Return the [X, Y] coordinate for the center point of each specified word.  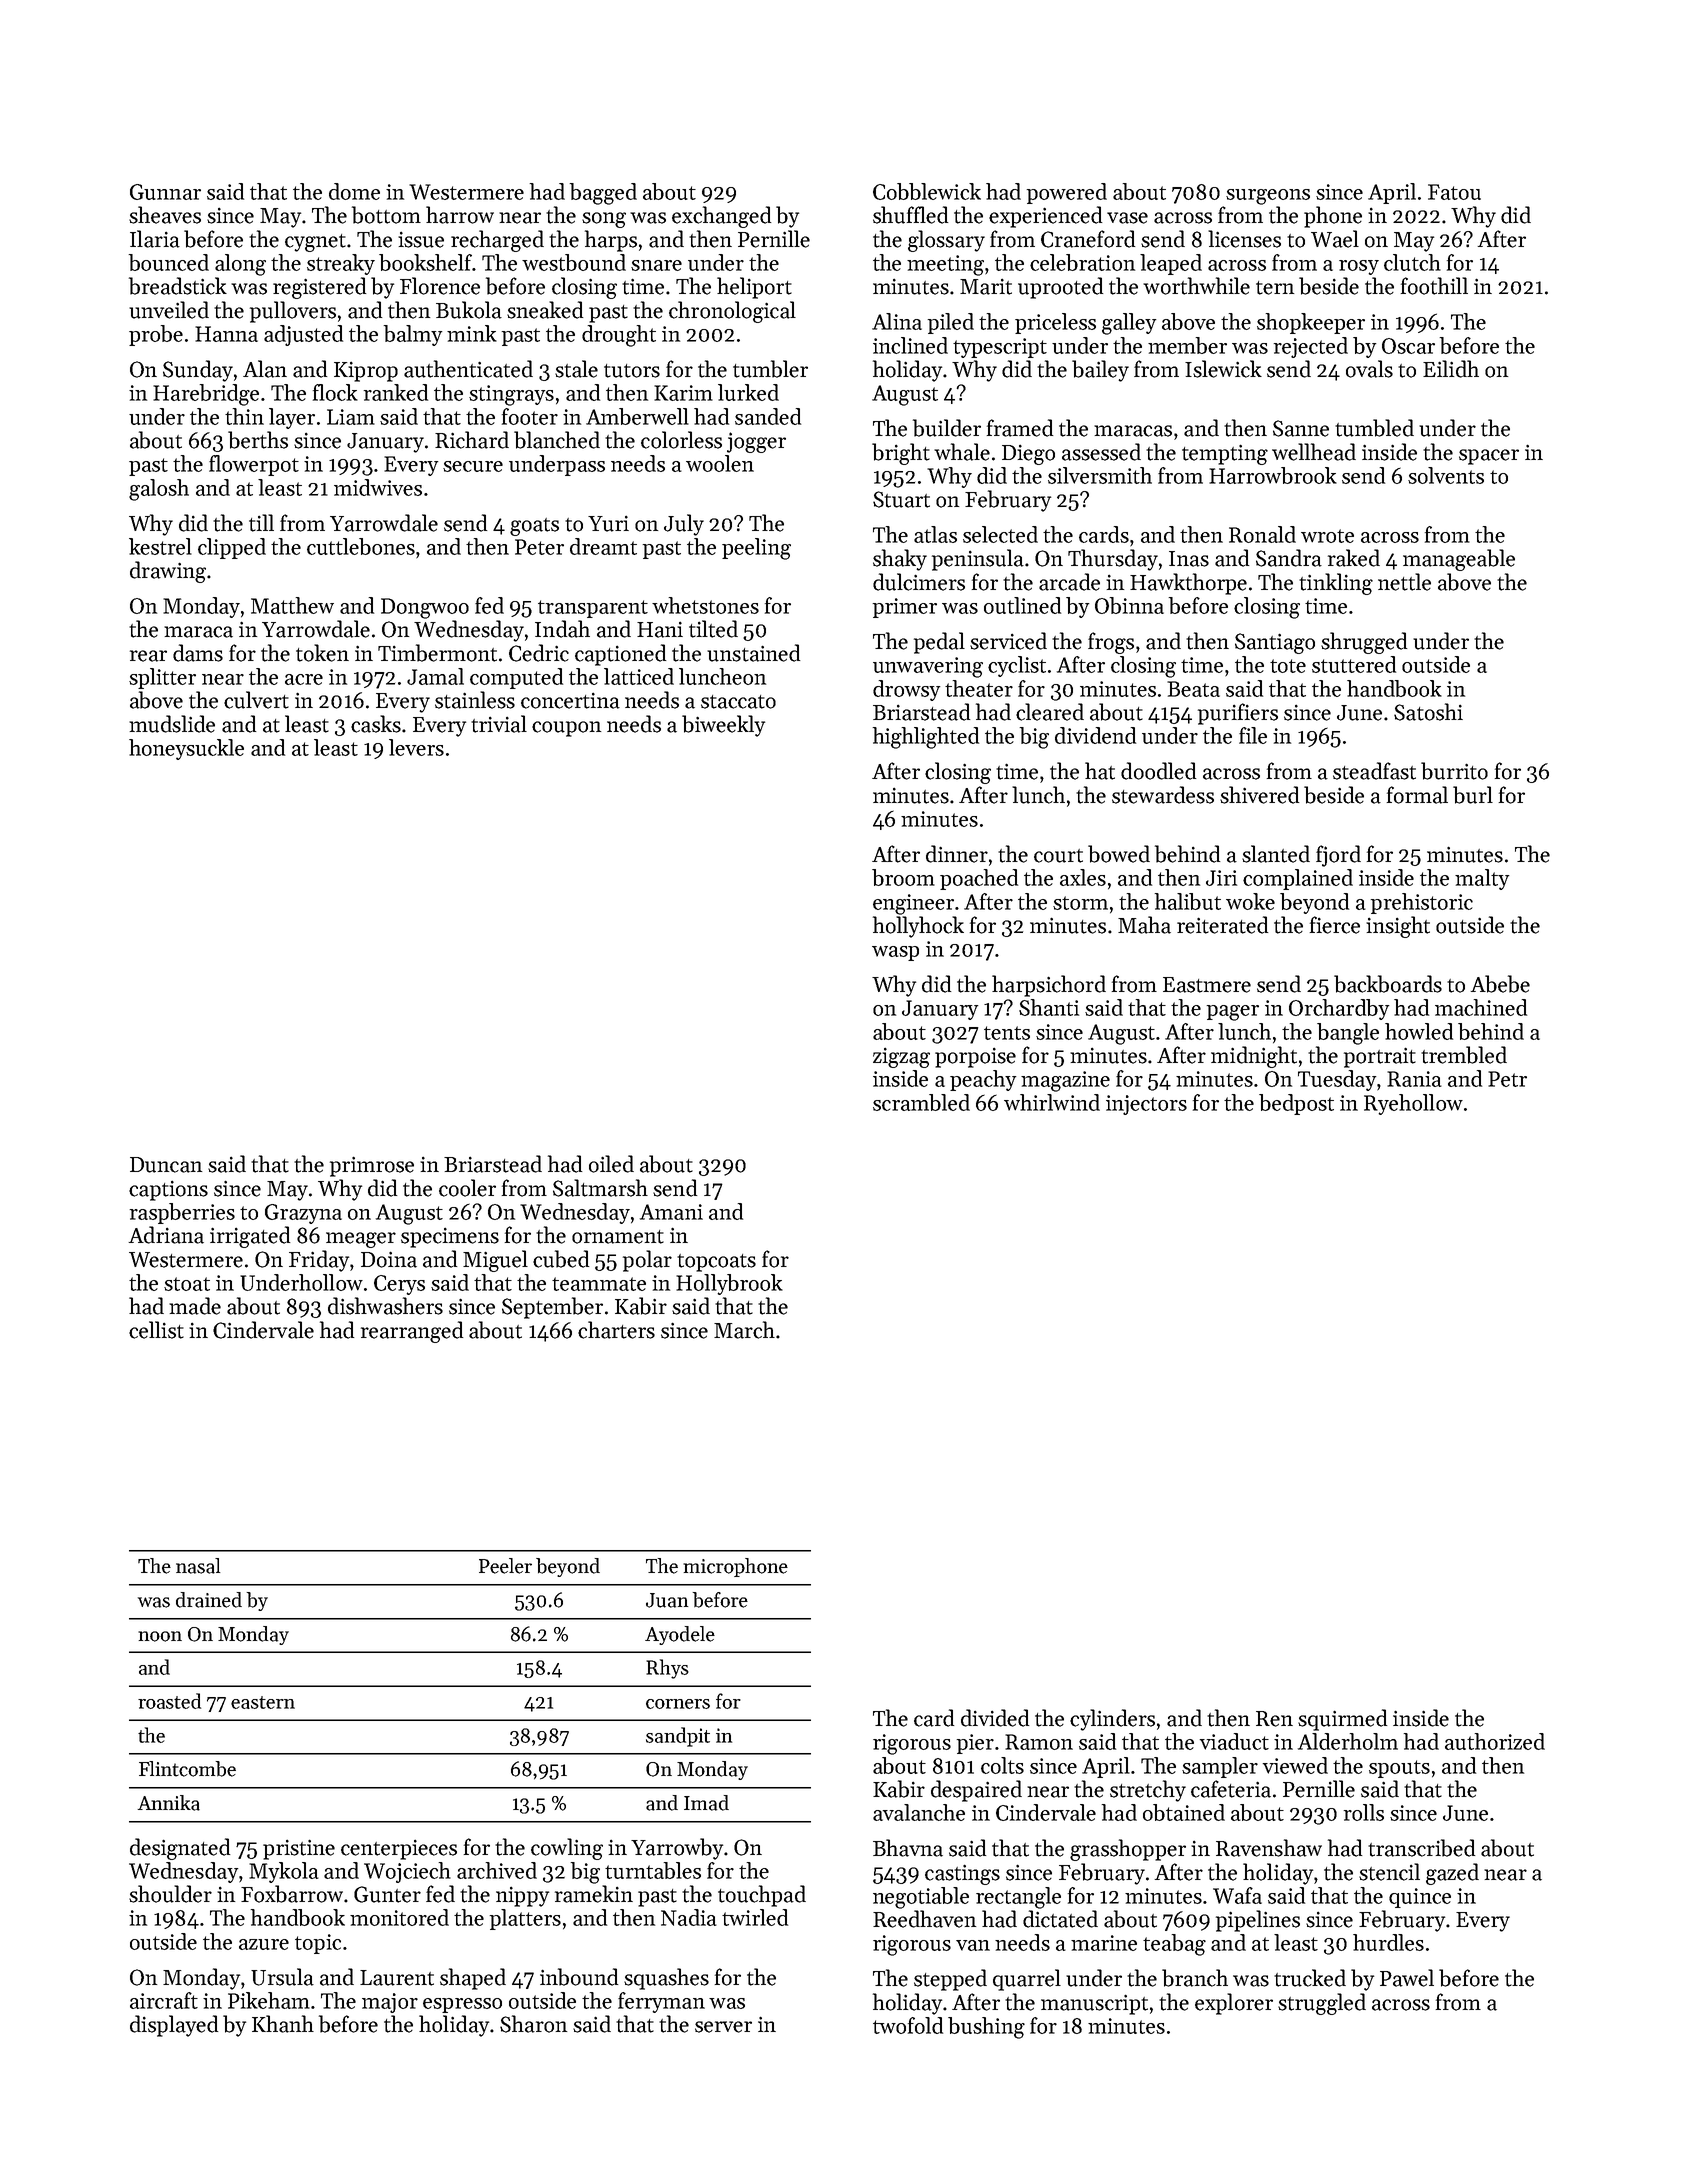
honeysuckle [186, 749]
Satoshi [1428, 712]
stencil [1389, 1872]
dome [354, 191]
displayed [174, 2026]
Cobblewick [927, 191]
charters [616, 1330]
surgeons [1268, 197]
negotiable [921, 1898]
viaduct [1234, 1741]
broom [903, 877]
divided [995, 1718]
